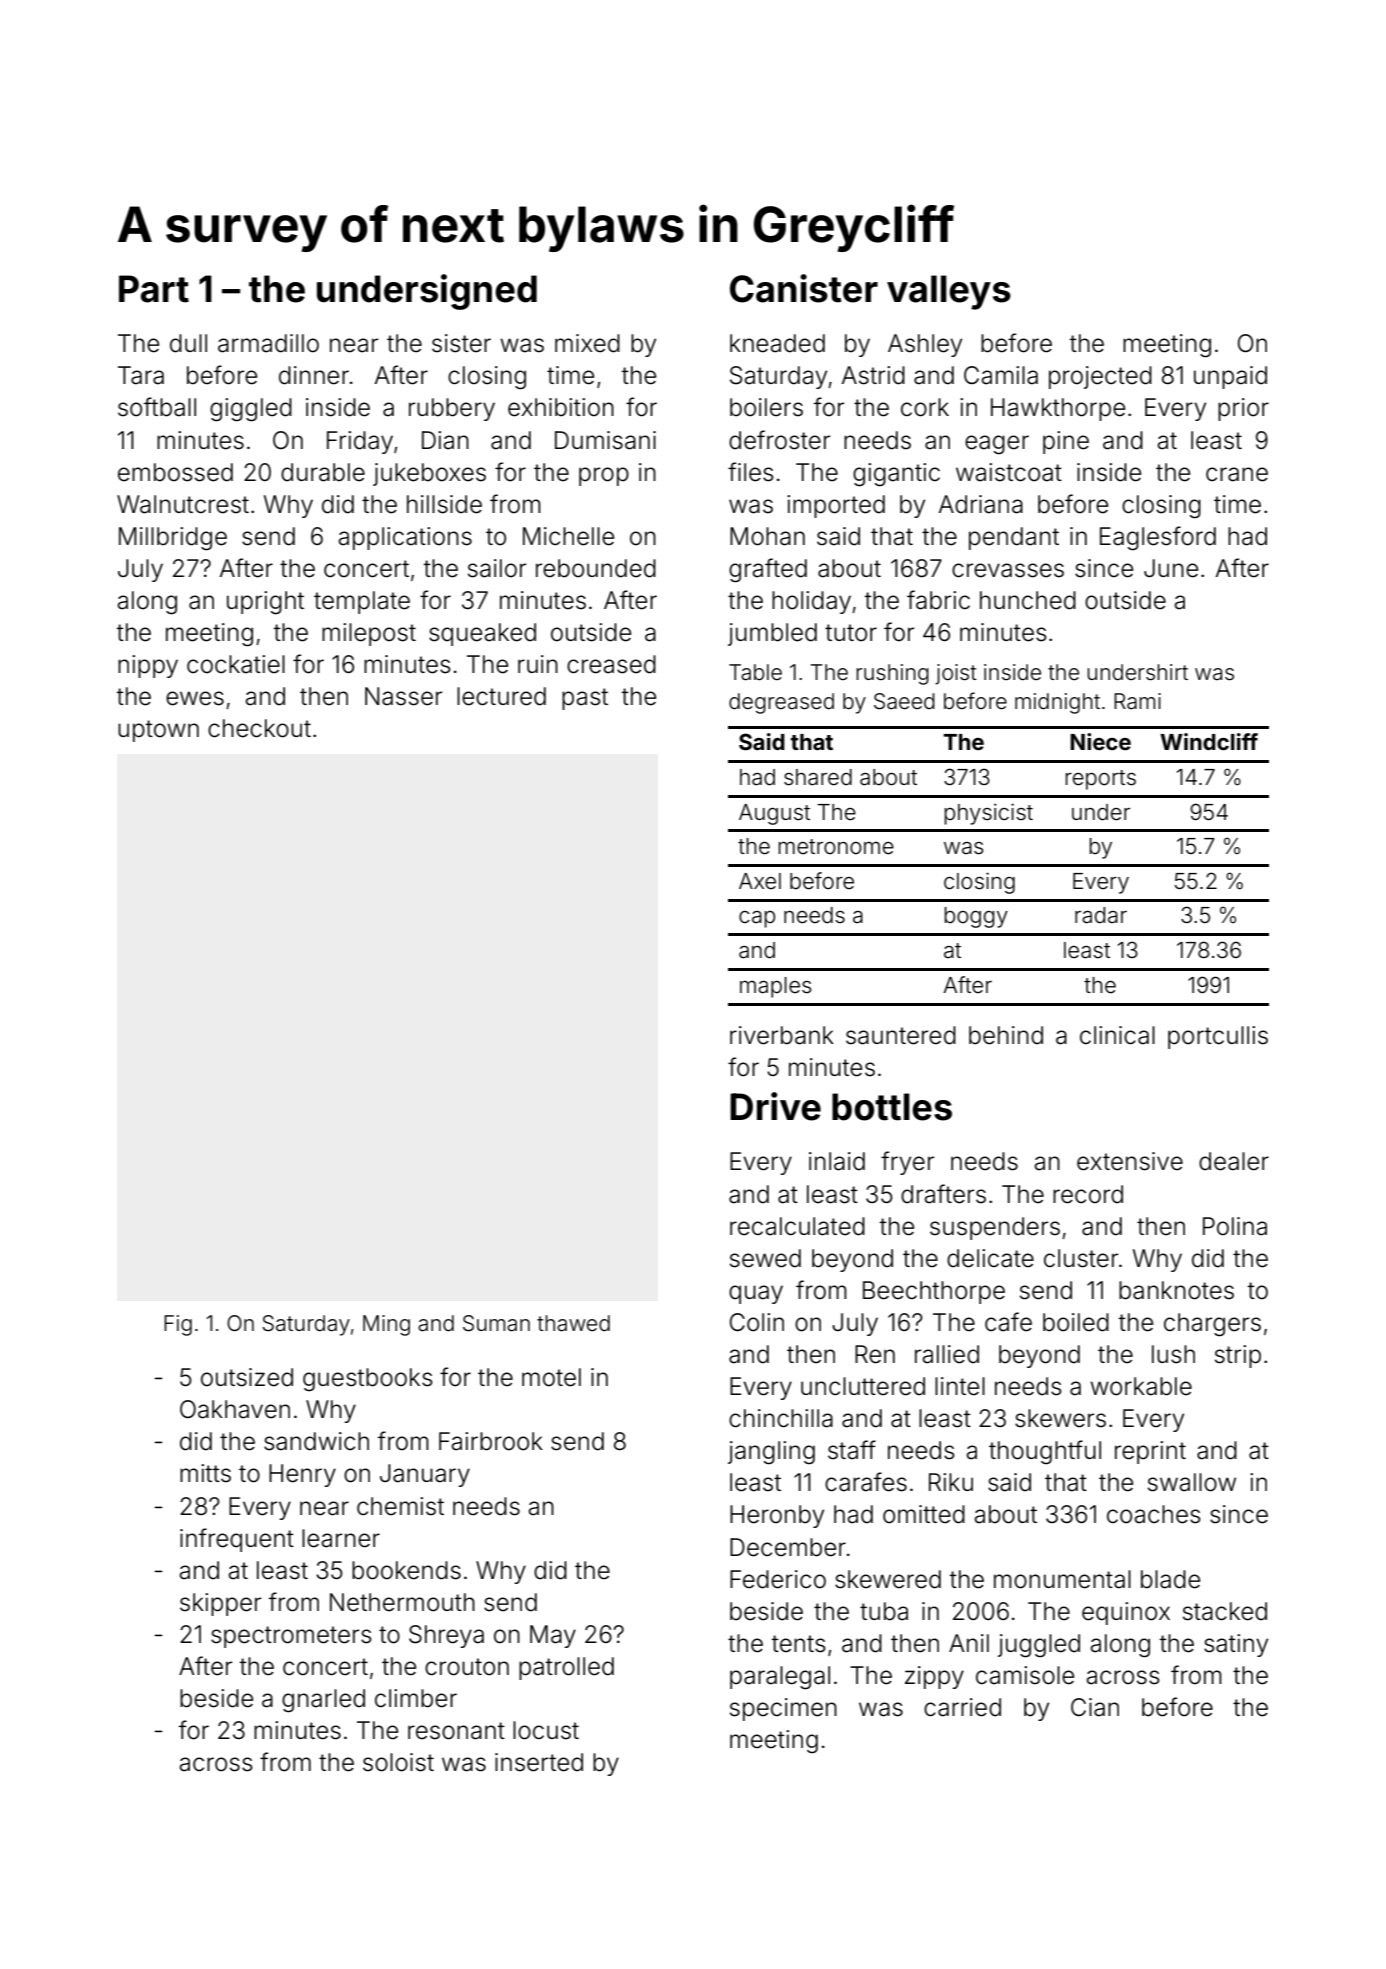 The height and width of the screenshot is (1969, 1386). I want to click on midnight, so click(1057, 703).
